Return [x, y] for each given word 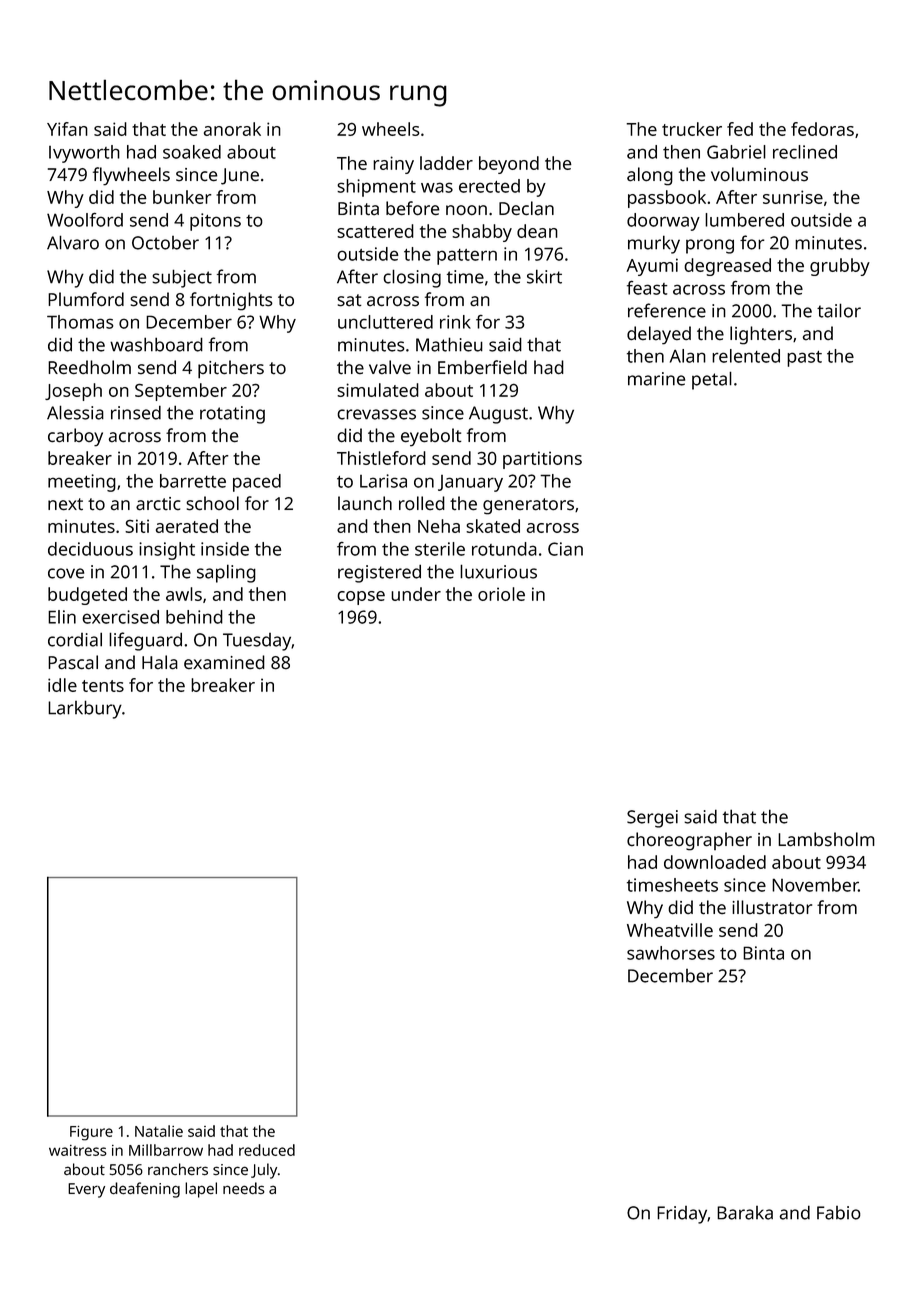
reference [667, 310]
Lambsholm [826, 839]
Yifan [67, 129]
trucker [692, 129]
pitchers [231, 369]
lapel [201, 1190]
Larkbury [85, 709]
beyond [509, 165]
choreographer [689, 841]
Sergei [652, 819]
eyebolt [431, 437]
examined [224, 662]
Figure [91, 1133]
